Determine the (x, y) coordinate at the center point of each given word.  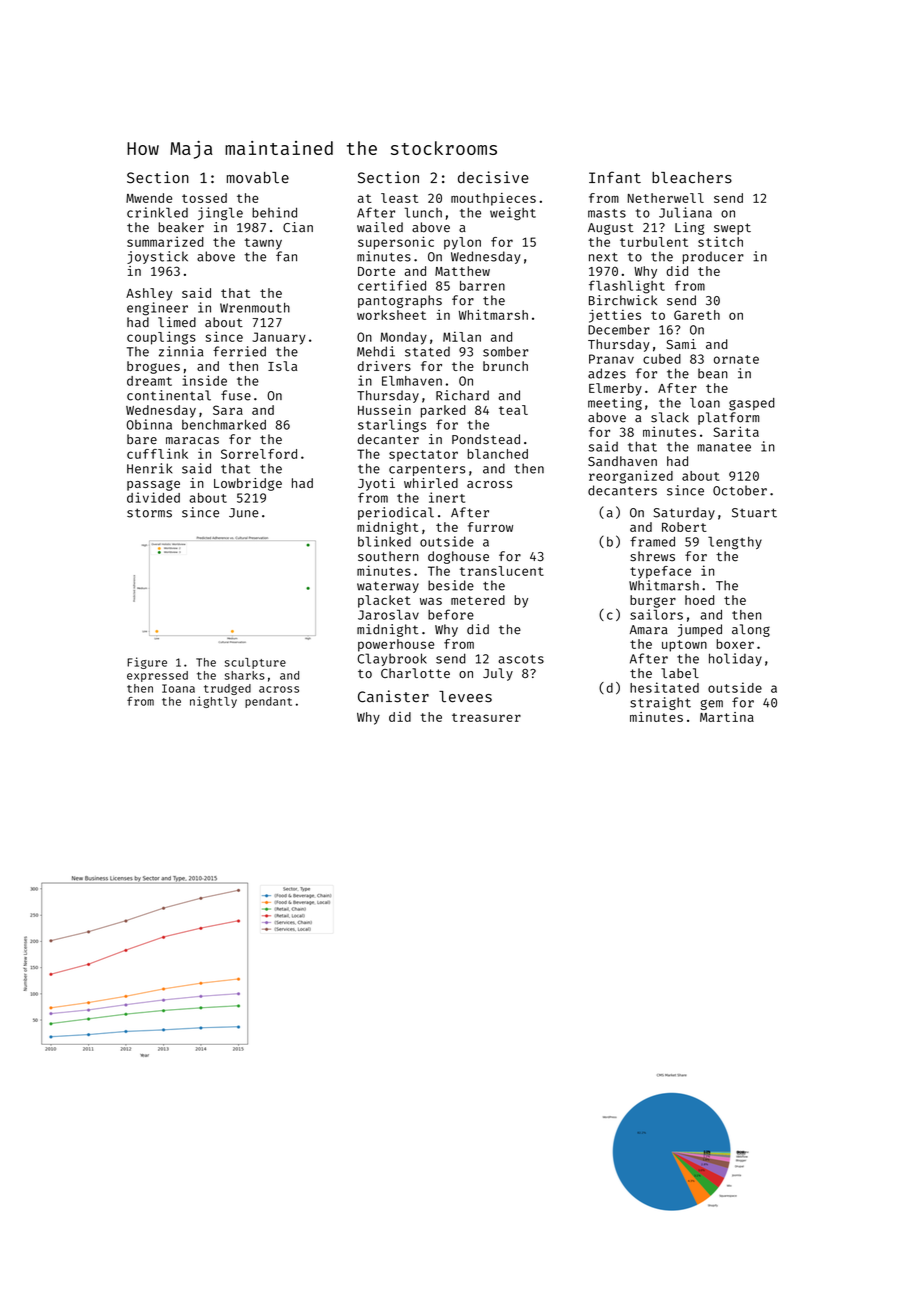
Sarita (736, 431)
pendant (268, 702)
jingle (220, 214)
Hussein (384, 410)
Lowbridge (248, 484)
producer (713, 257)
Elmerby (615, 389)
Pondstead (486, 439)
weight (513, 214)
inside (204, 380)
